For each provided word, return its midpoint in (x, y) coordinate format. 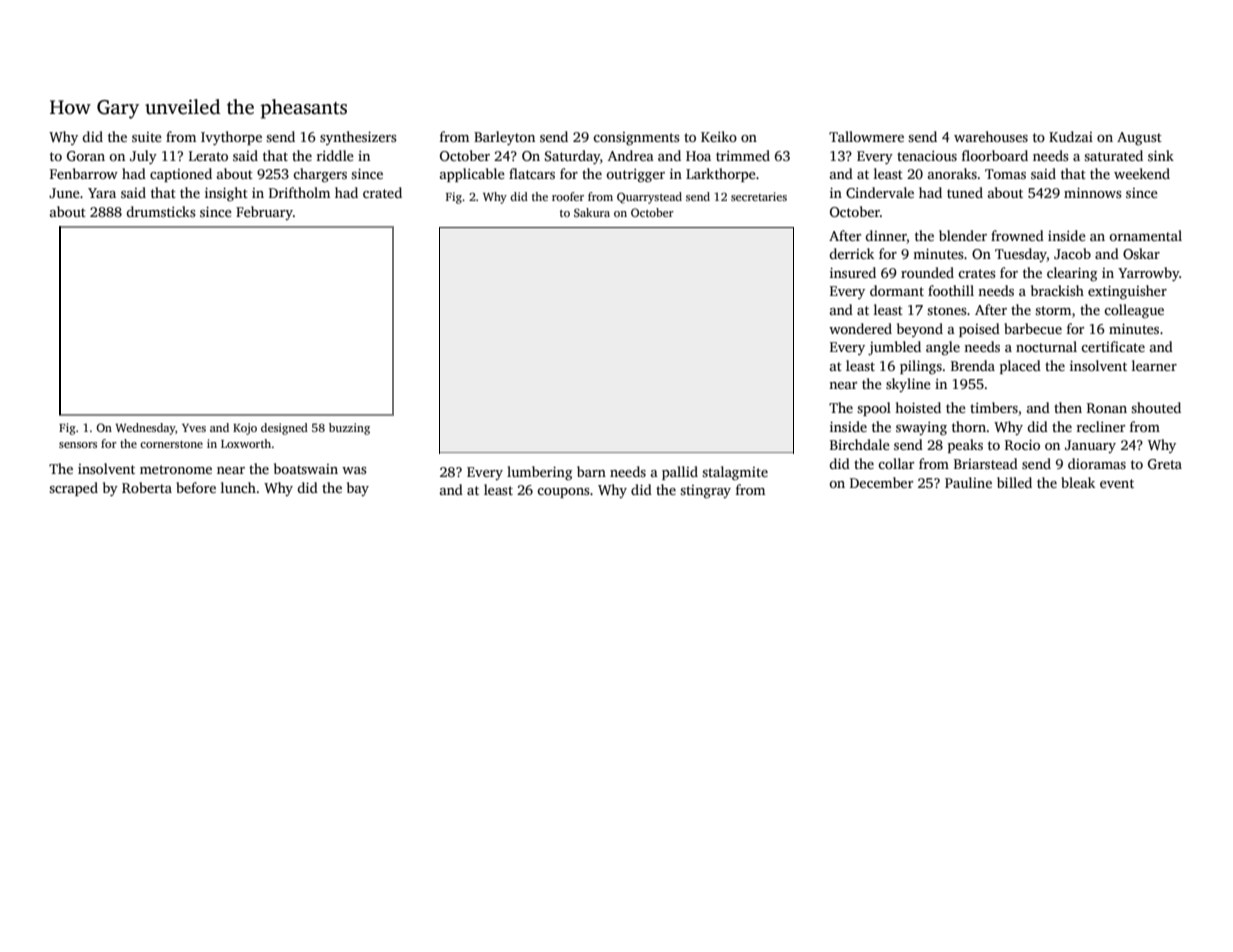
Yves (194, 428)
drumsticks (161, 211)
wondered (860, 328)
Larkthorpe (721, 175)
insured (853, 272)
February (264, 213)
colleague (1134, 311)
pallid (680, 473)
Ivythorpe (231, 138)
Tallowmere (866, 136)
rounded (927, 272)
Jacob (1072, 253)
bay (358, 489)
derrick (852, 253)
